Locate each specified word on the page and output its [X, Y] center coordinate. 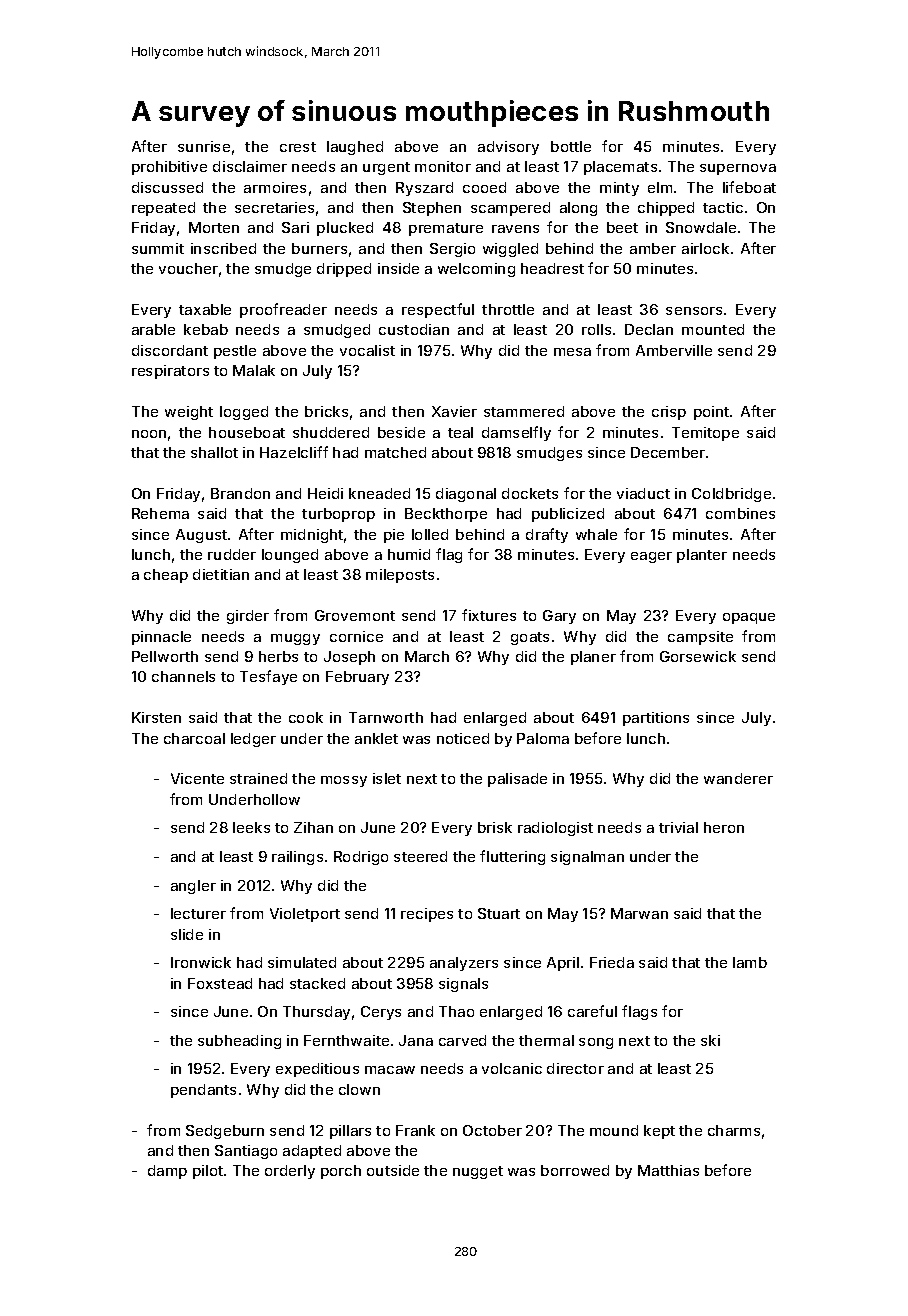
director [575, 1068]
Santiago [246, 1152]
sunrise [204, 146]
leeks [251, 827]
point [711, 413]
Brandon [240, 493]
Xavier [454, 411]
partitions [656, 719]
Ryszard [424, 189]
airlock [705, 248]
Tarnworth [386, 717]
